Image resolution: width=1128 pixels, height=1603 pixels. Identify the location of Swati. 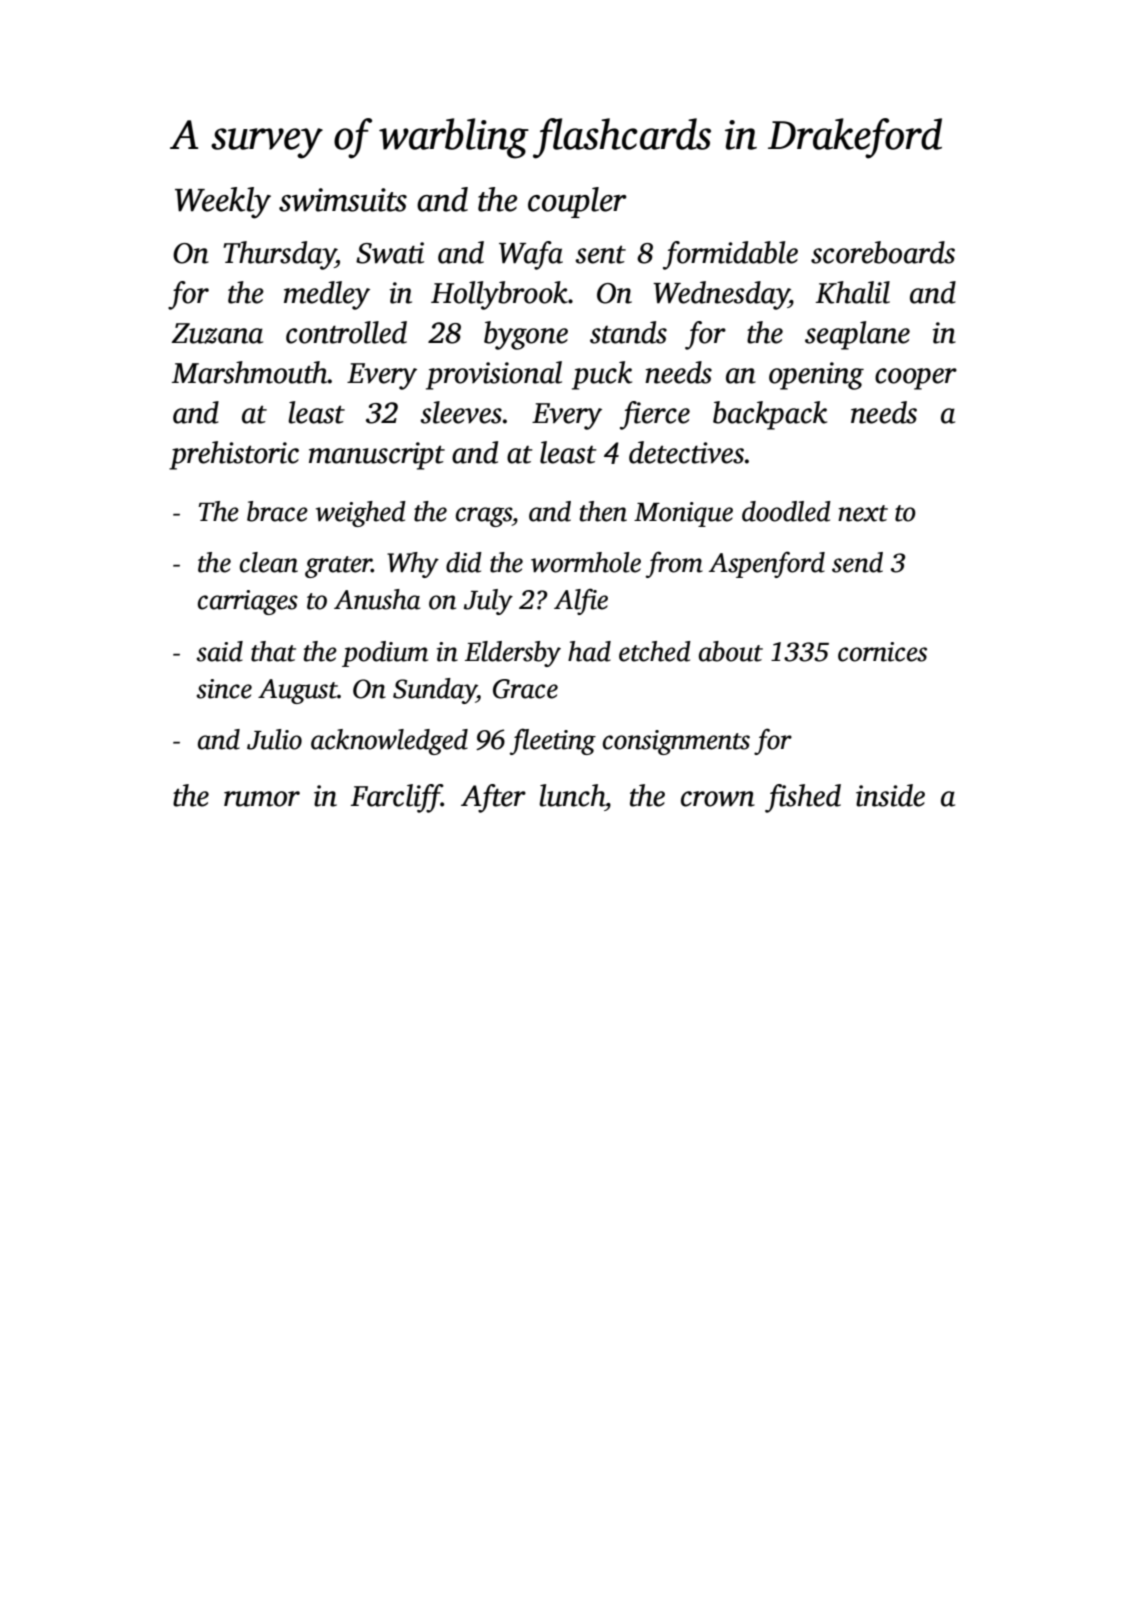
(390, 253).
